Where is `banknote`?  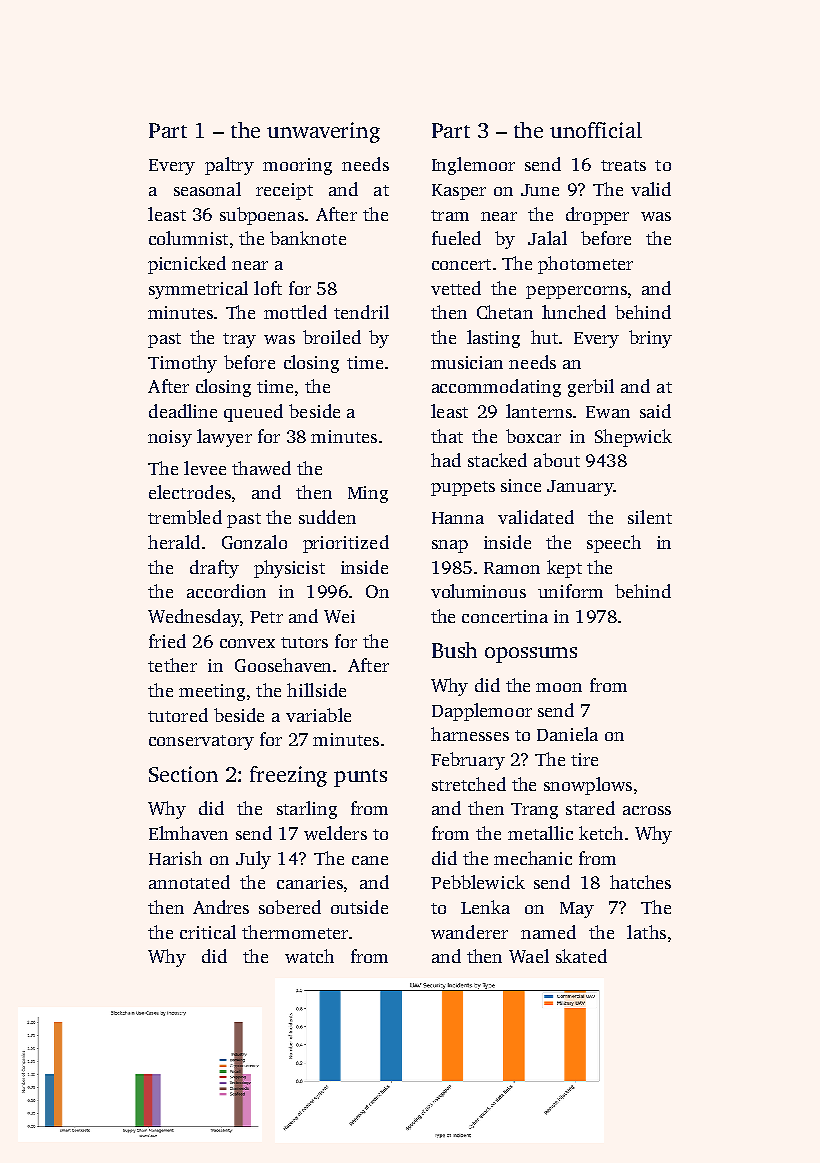
banknote is located at coordinates (308, 238).
